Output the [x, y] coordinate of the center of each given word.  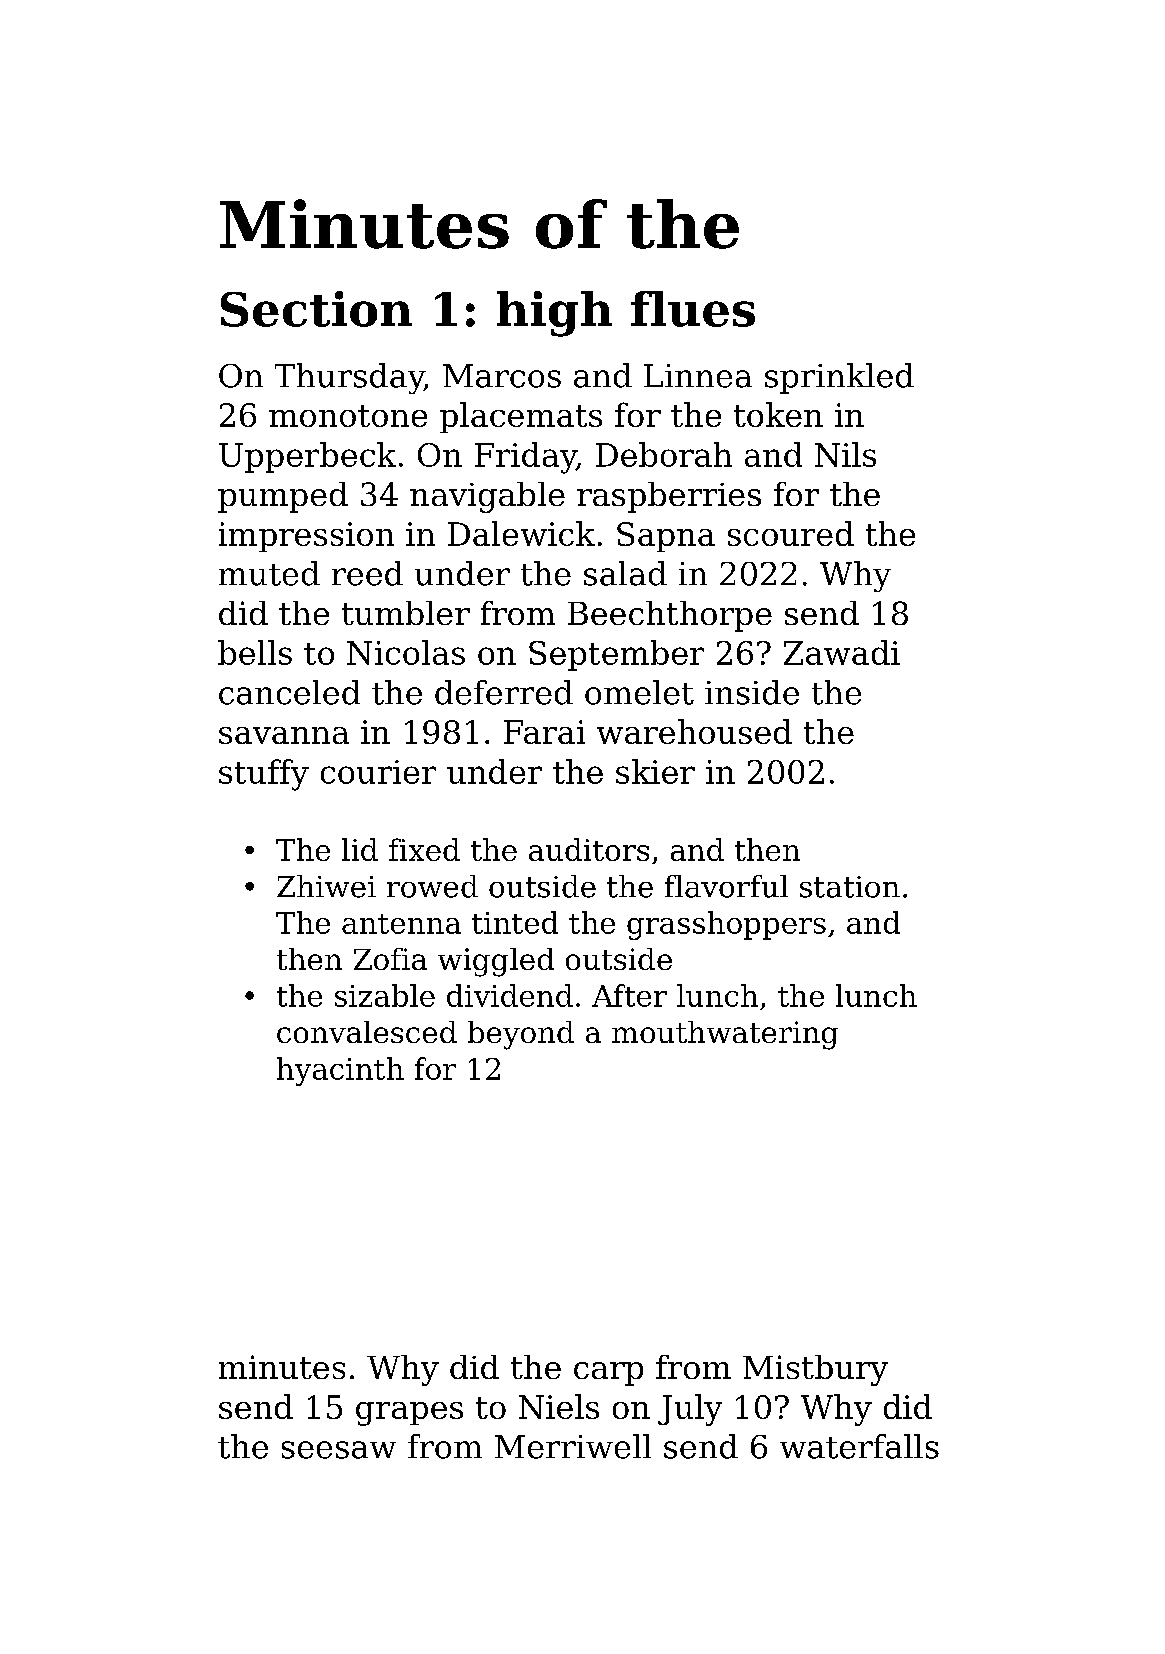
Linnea [698, 376]
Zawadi [842, 652]
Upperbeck [307, 457]
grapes [409, 1414]
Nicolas [406, 652]
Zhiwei [326, 886]
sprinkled [839, 378]
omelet [639, 692]
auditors [589, 849]
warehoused [694, 731]
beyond [521, 1035]
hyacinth [340, 1071]
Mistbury [815, 1370]
